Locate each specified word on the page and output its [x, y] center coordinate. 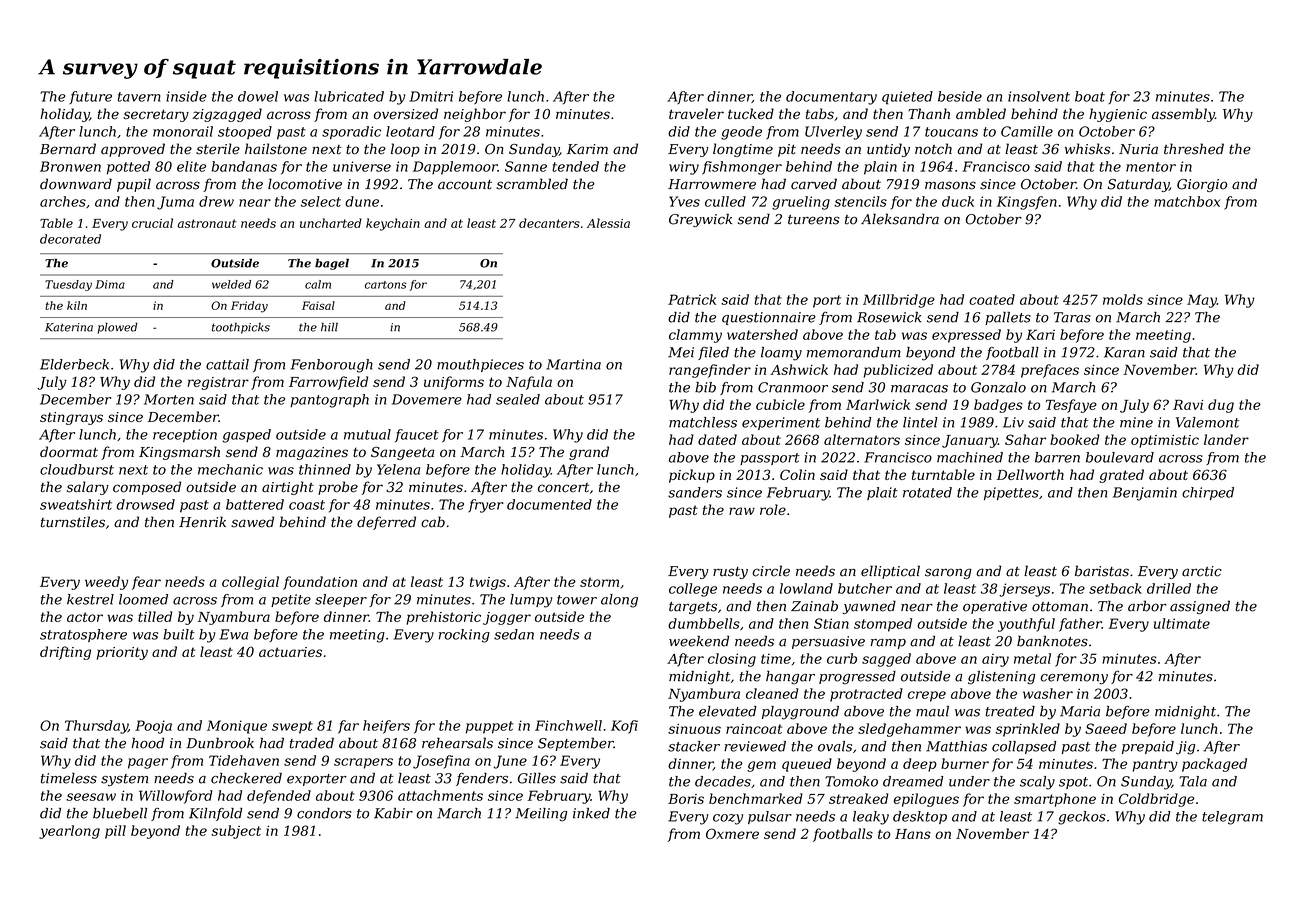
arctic [1202, 571]
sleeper [341, 600]
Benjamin [1145, 494]
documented [549, 504]
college [693, 590]
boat [1090, 96]
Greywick [700, 220]
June [510, 762]
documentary [831, 98]
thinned [325, 469]
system [124, 780]
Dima [110, 284]
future [90, 97]
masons [950, 185]
